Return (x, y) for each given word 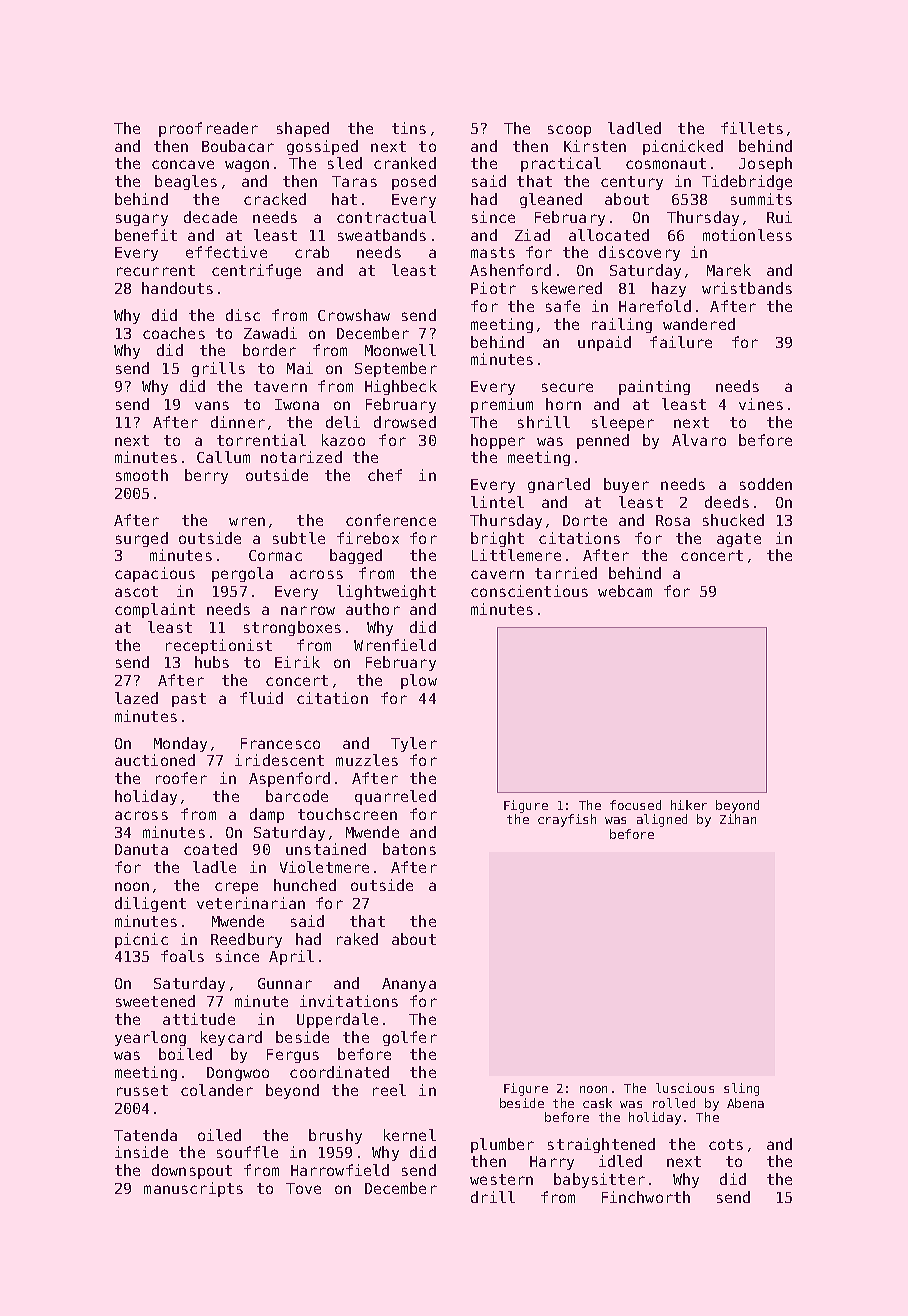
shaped (303, 129)
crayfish (567, 820)
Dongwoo (238, 1074)
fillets (752, 128)
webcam (625, 591)
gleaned (551, 200)
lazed (136, 698)
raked (357, 939)
